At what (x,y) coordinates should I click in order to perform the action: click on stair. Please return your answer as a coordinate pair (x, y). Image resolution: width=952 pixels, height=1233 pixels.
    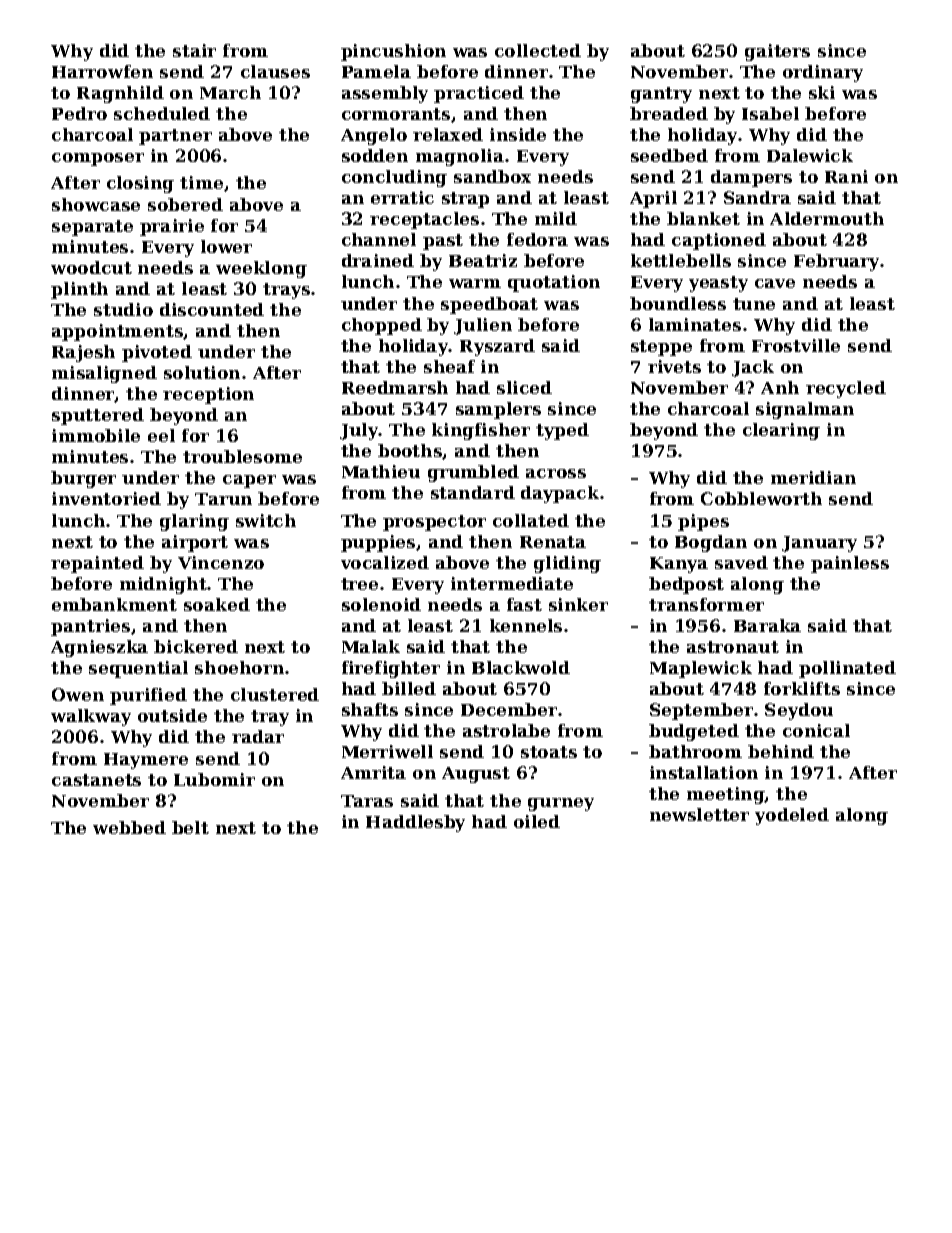
    Looking at the image, I should click on (194, 50).
